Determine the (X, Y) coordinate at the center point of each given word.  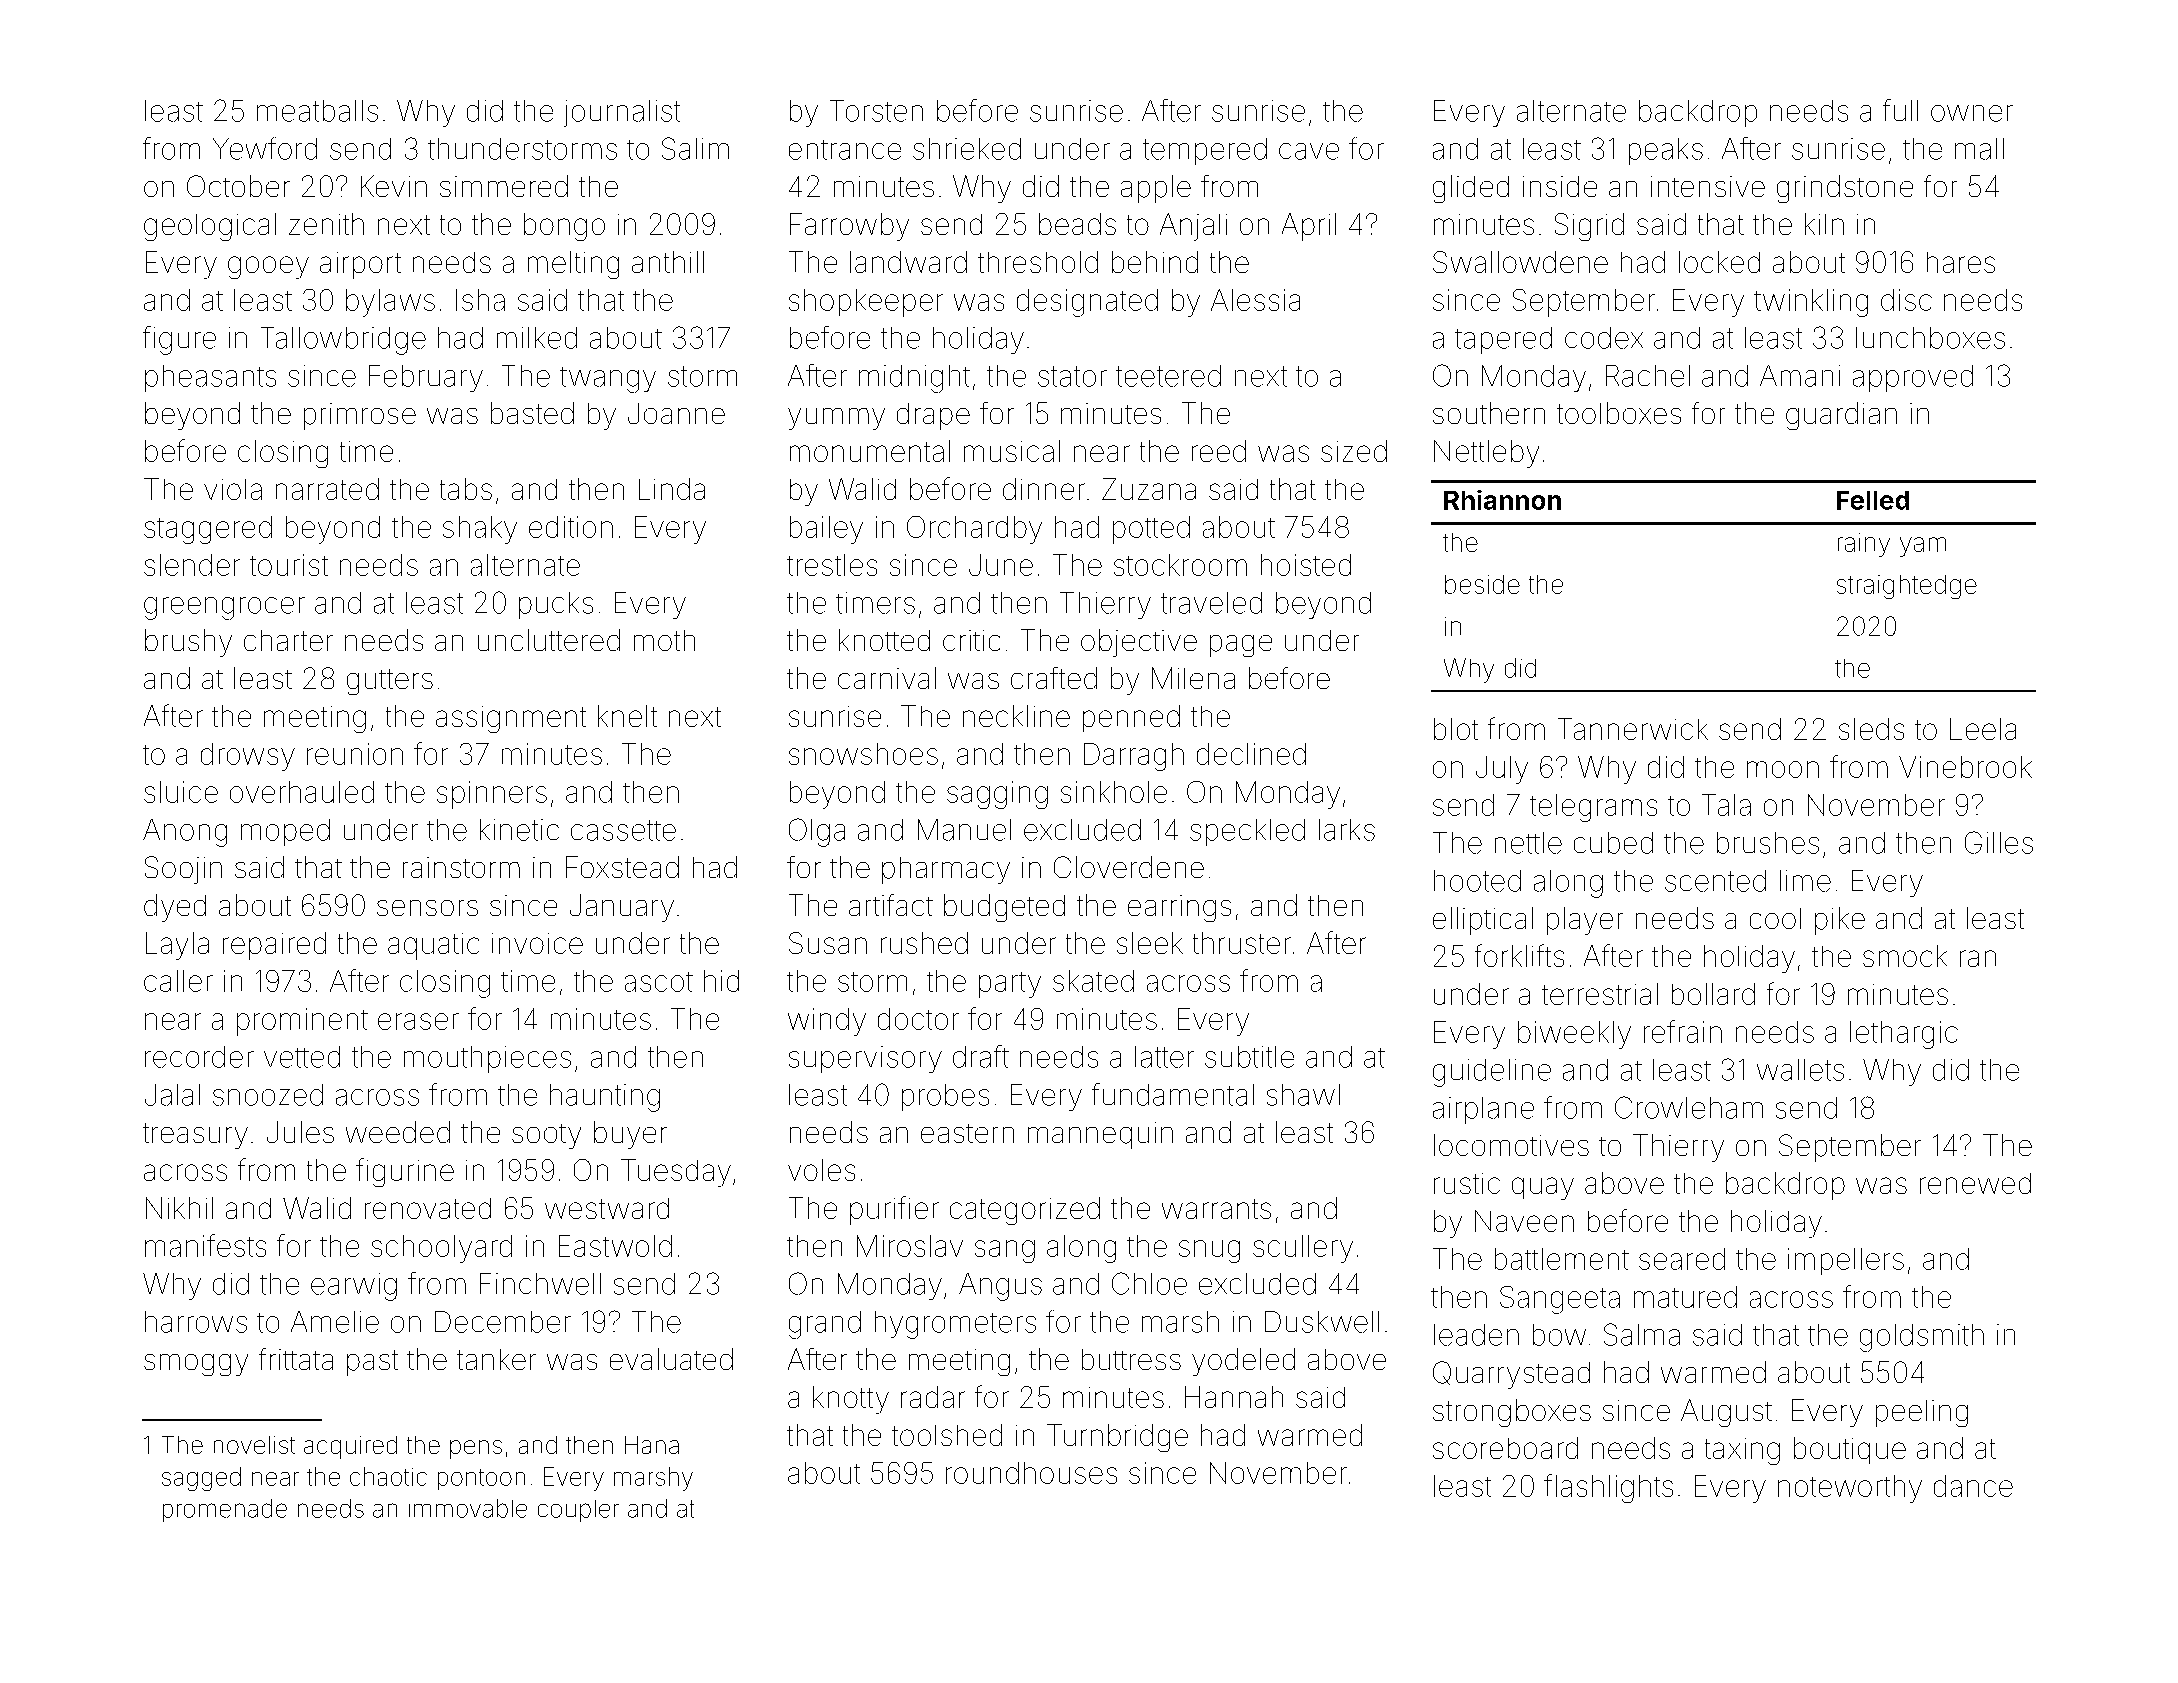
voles (821, 1170)
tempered (1205, 151)
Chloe (1149, 1283)
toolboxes (1619, 413)
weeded (398, 1132)
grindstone (1845, 189)
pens (476, 1449)
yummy (836, 419)
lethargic (1904, 1035)
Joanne (676, 413)
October (238, 186)
